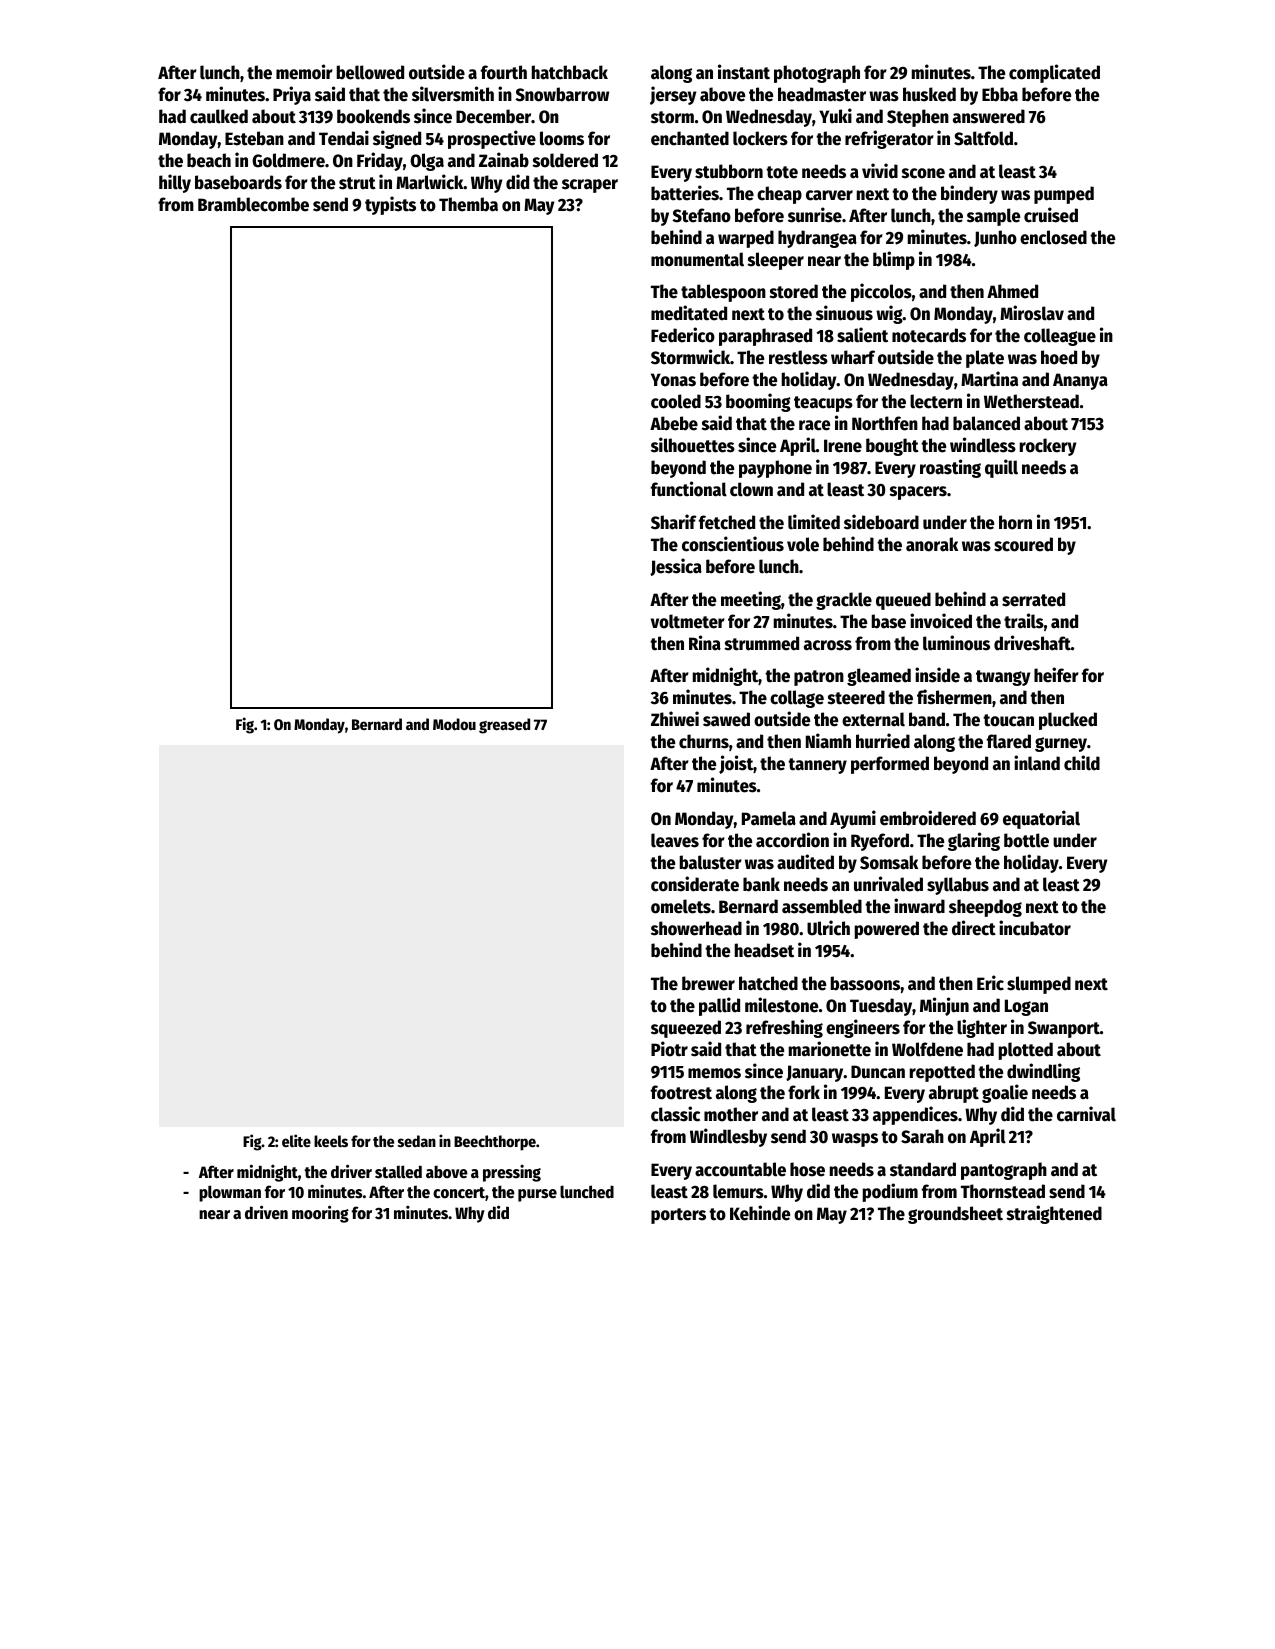  I want to click on plowman, so click(230, 1193).
